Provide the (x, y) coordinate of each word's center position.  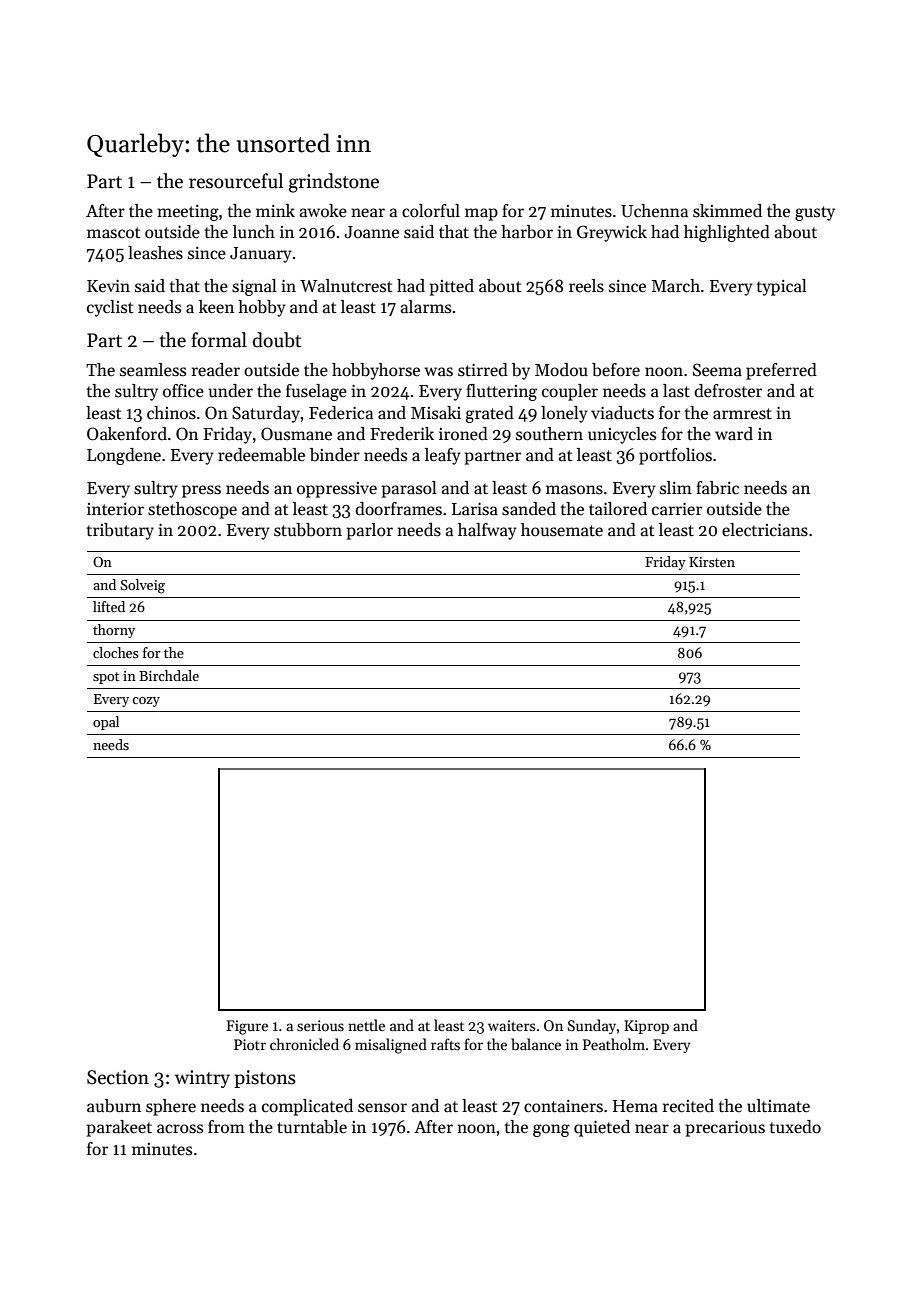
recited (688, 1106)
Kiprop (646, 1027)
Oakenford (127, 434)
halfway (487, 531)
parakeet (119, 1128)
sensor (382, 1108)
